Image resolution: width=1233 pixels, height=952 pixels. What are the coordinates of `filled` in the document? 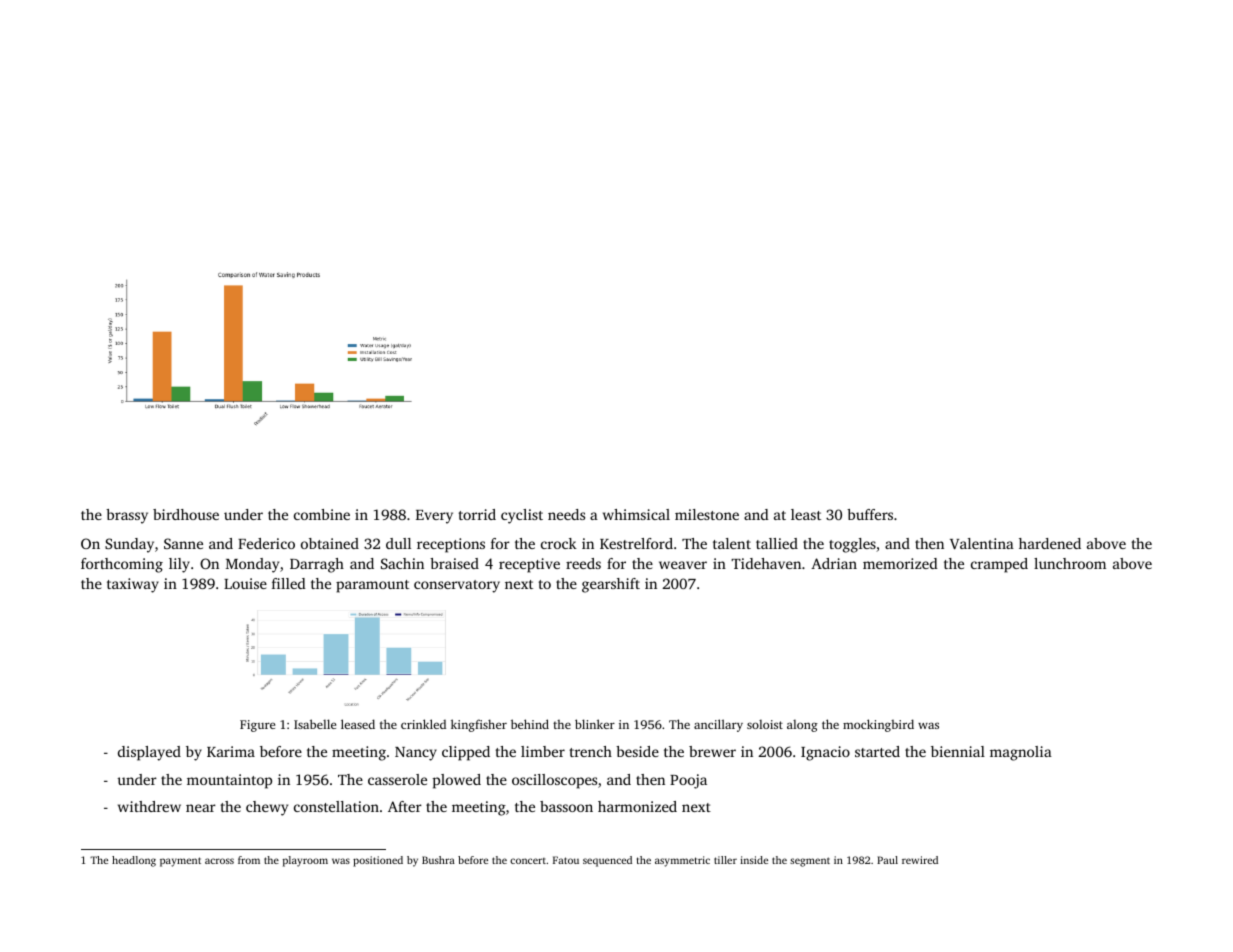 It's located at (289, 583).
